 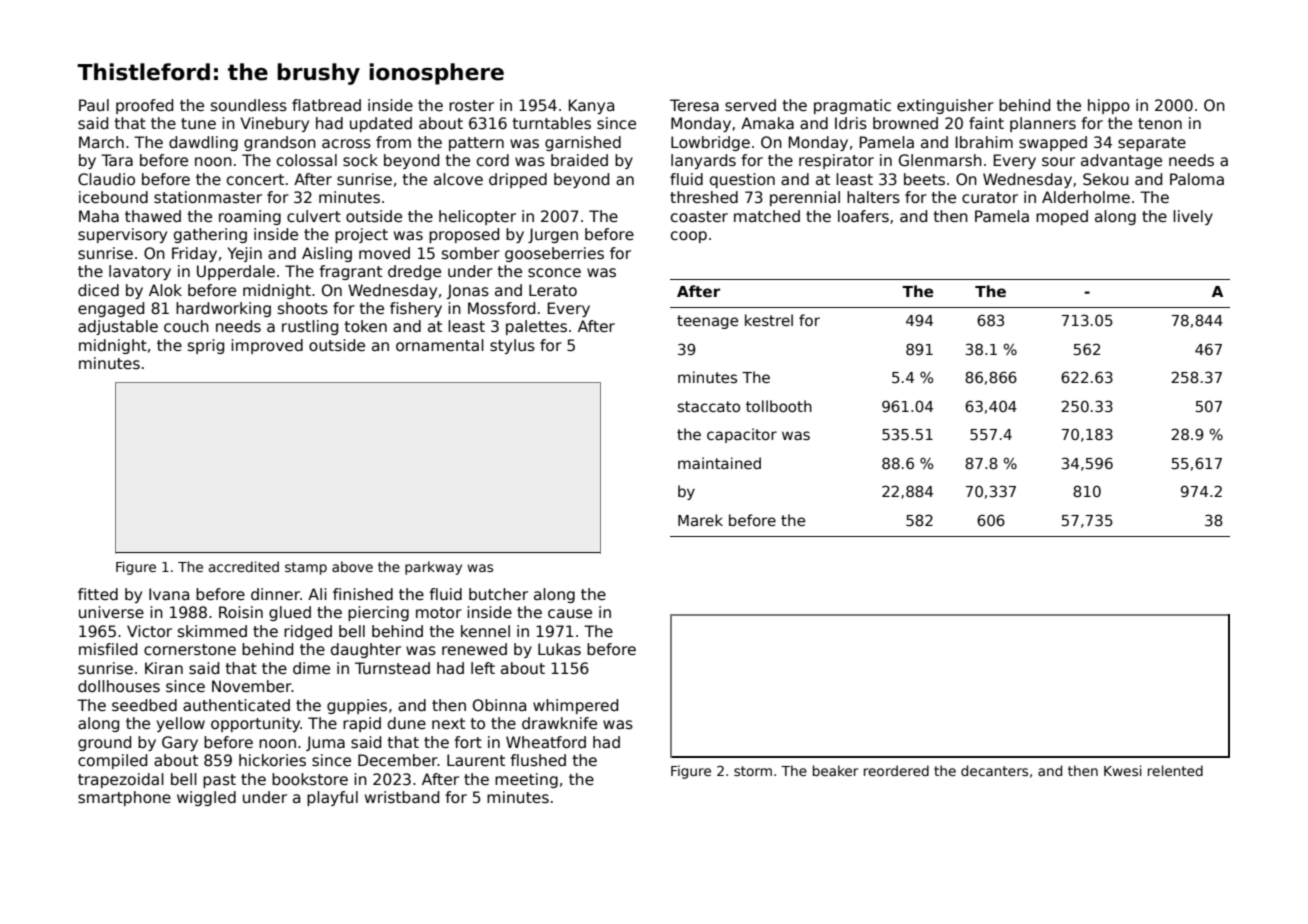 What do you see at coordinates (118, 327) in the screenshot?
I see `adjustable` at bounding box center [118, 327].
